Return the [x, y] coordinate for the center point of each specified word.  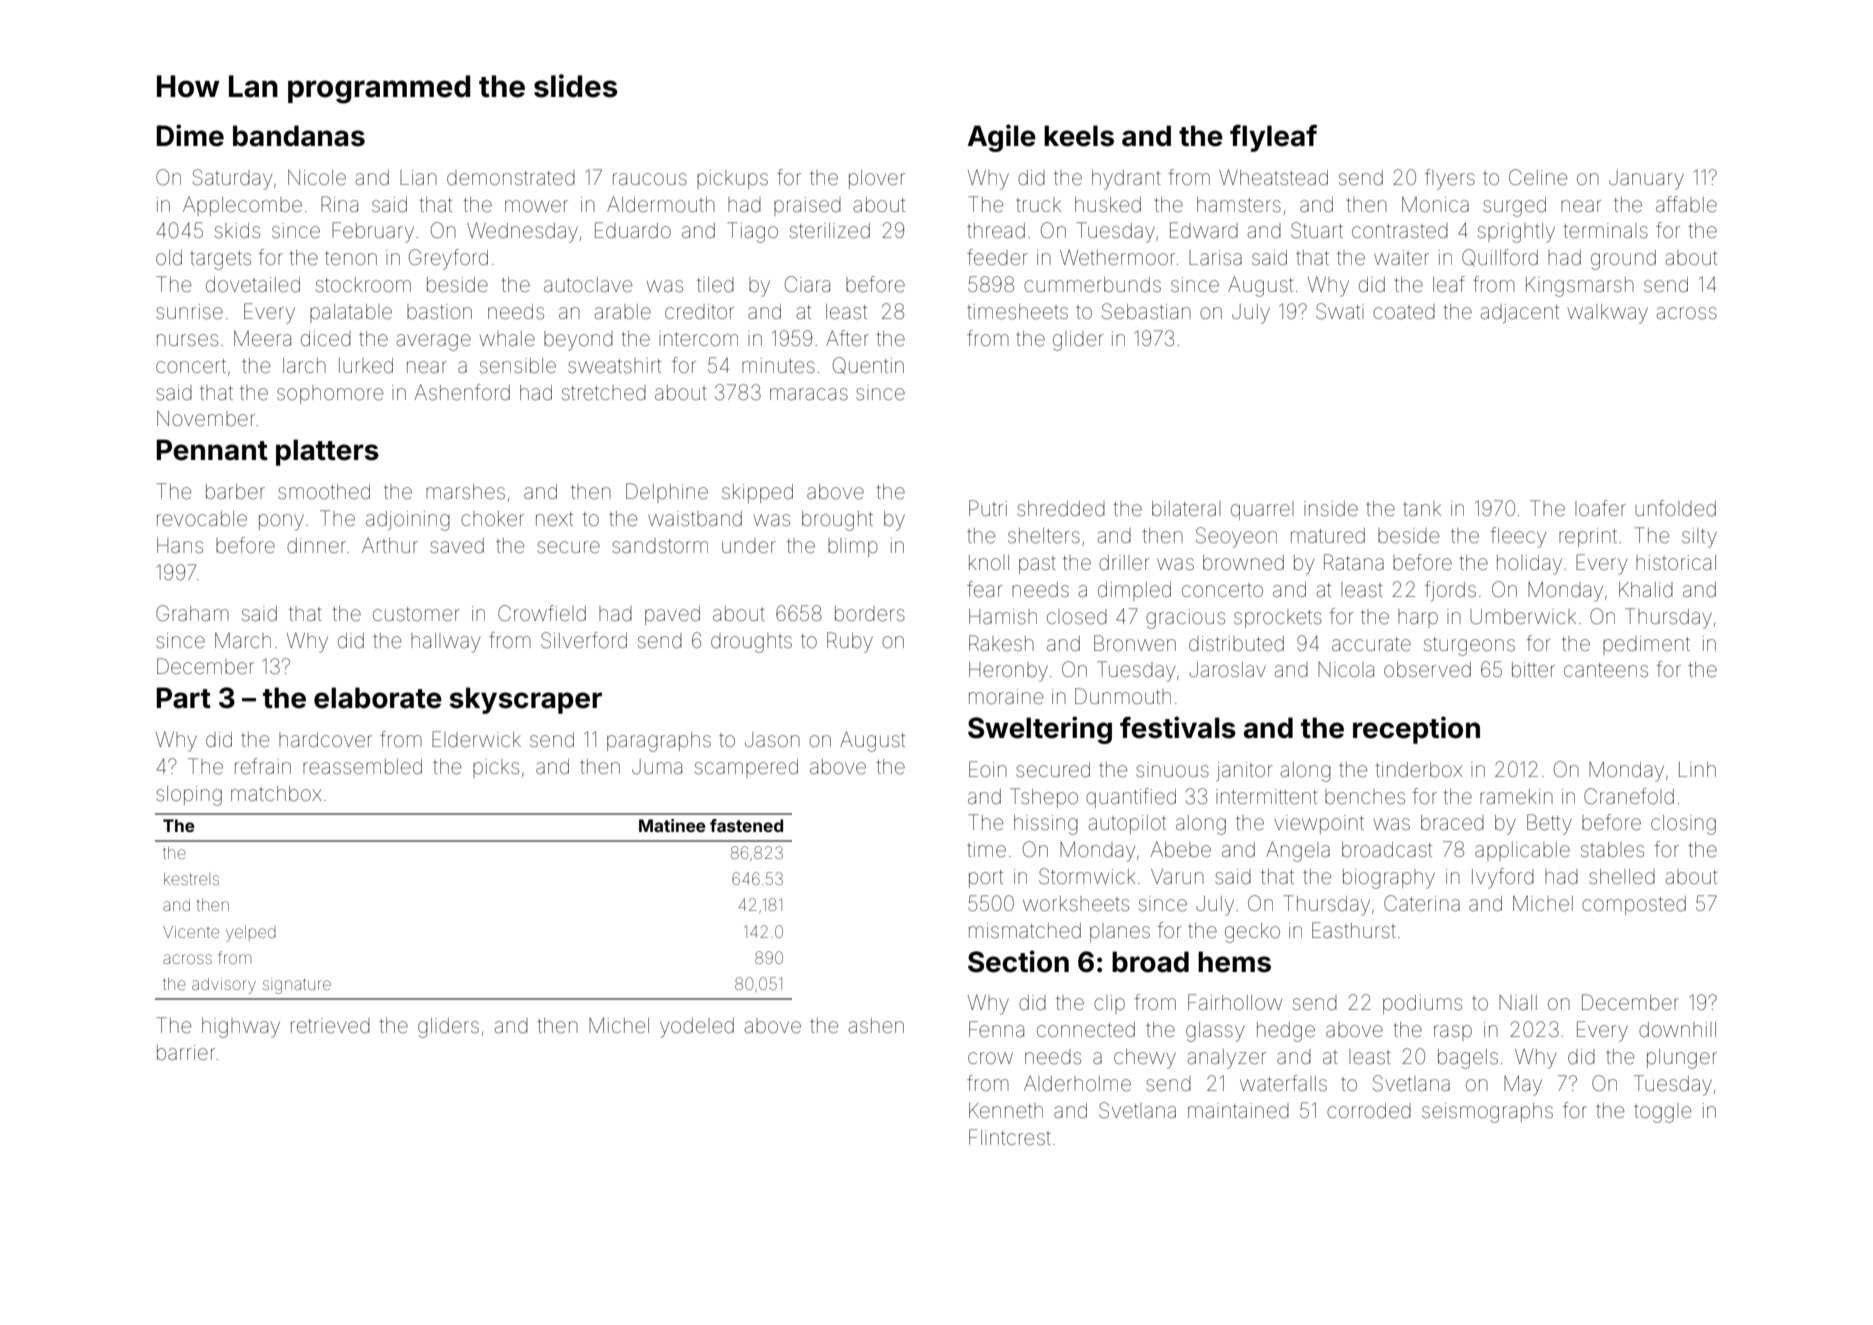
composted [1634, 905]
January [1646, 180]
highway [241, 1028]
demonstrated [511, 178]
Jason [772, 739]
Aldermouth [661, 204]
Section [1018, 961]
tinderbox [1419, 770]
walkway [1608, 314]
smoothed [324, 491]
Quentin [868, 365]
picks [496, 768]
